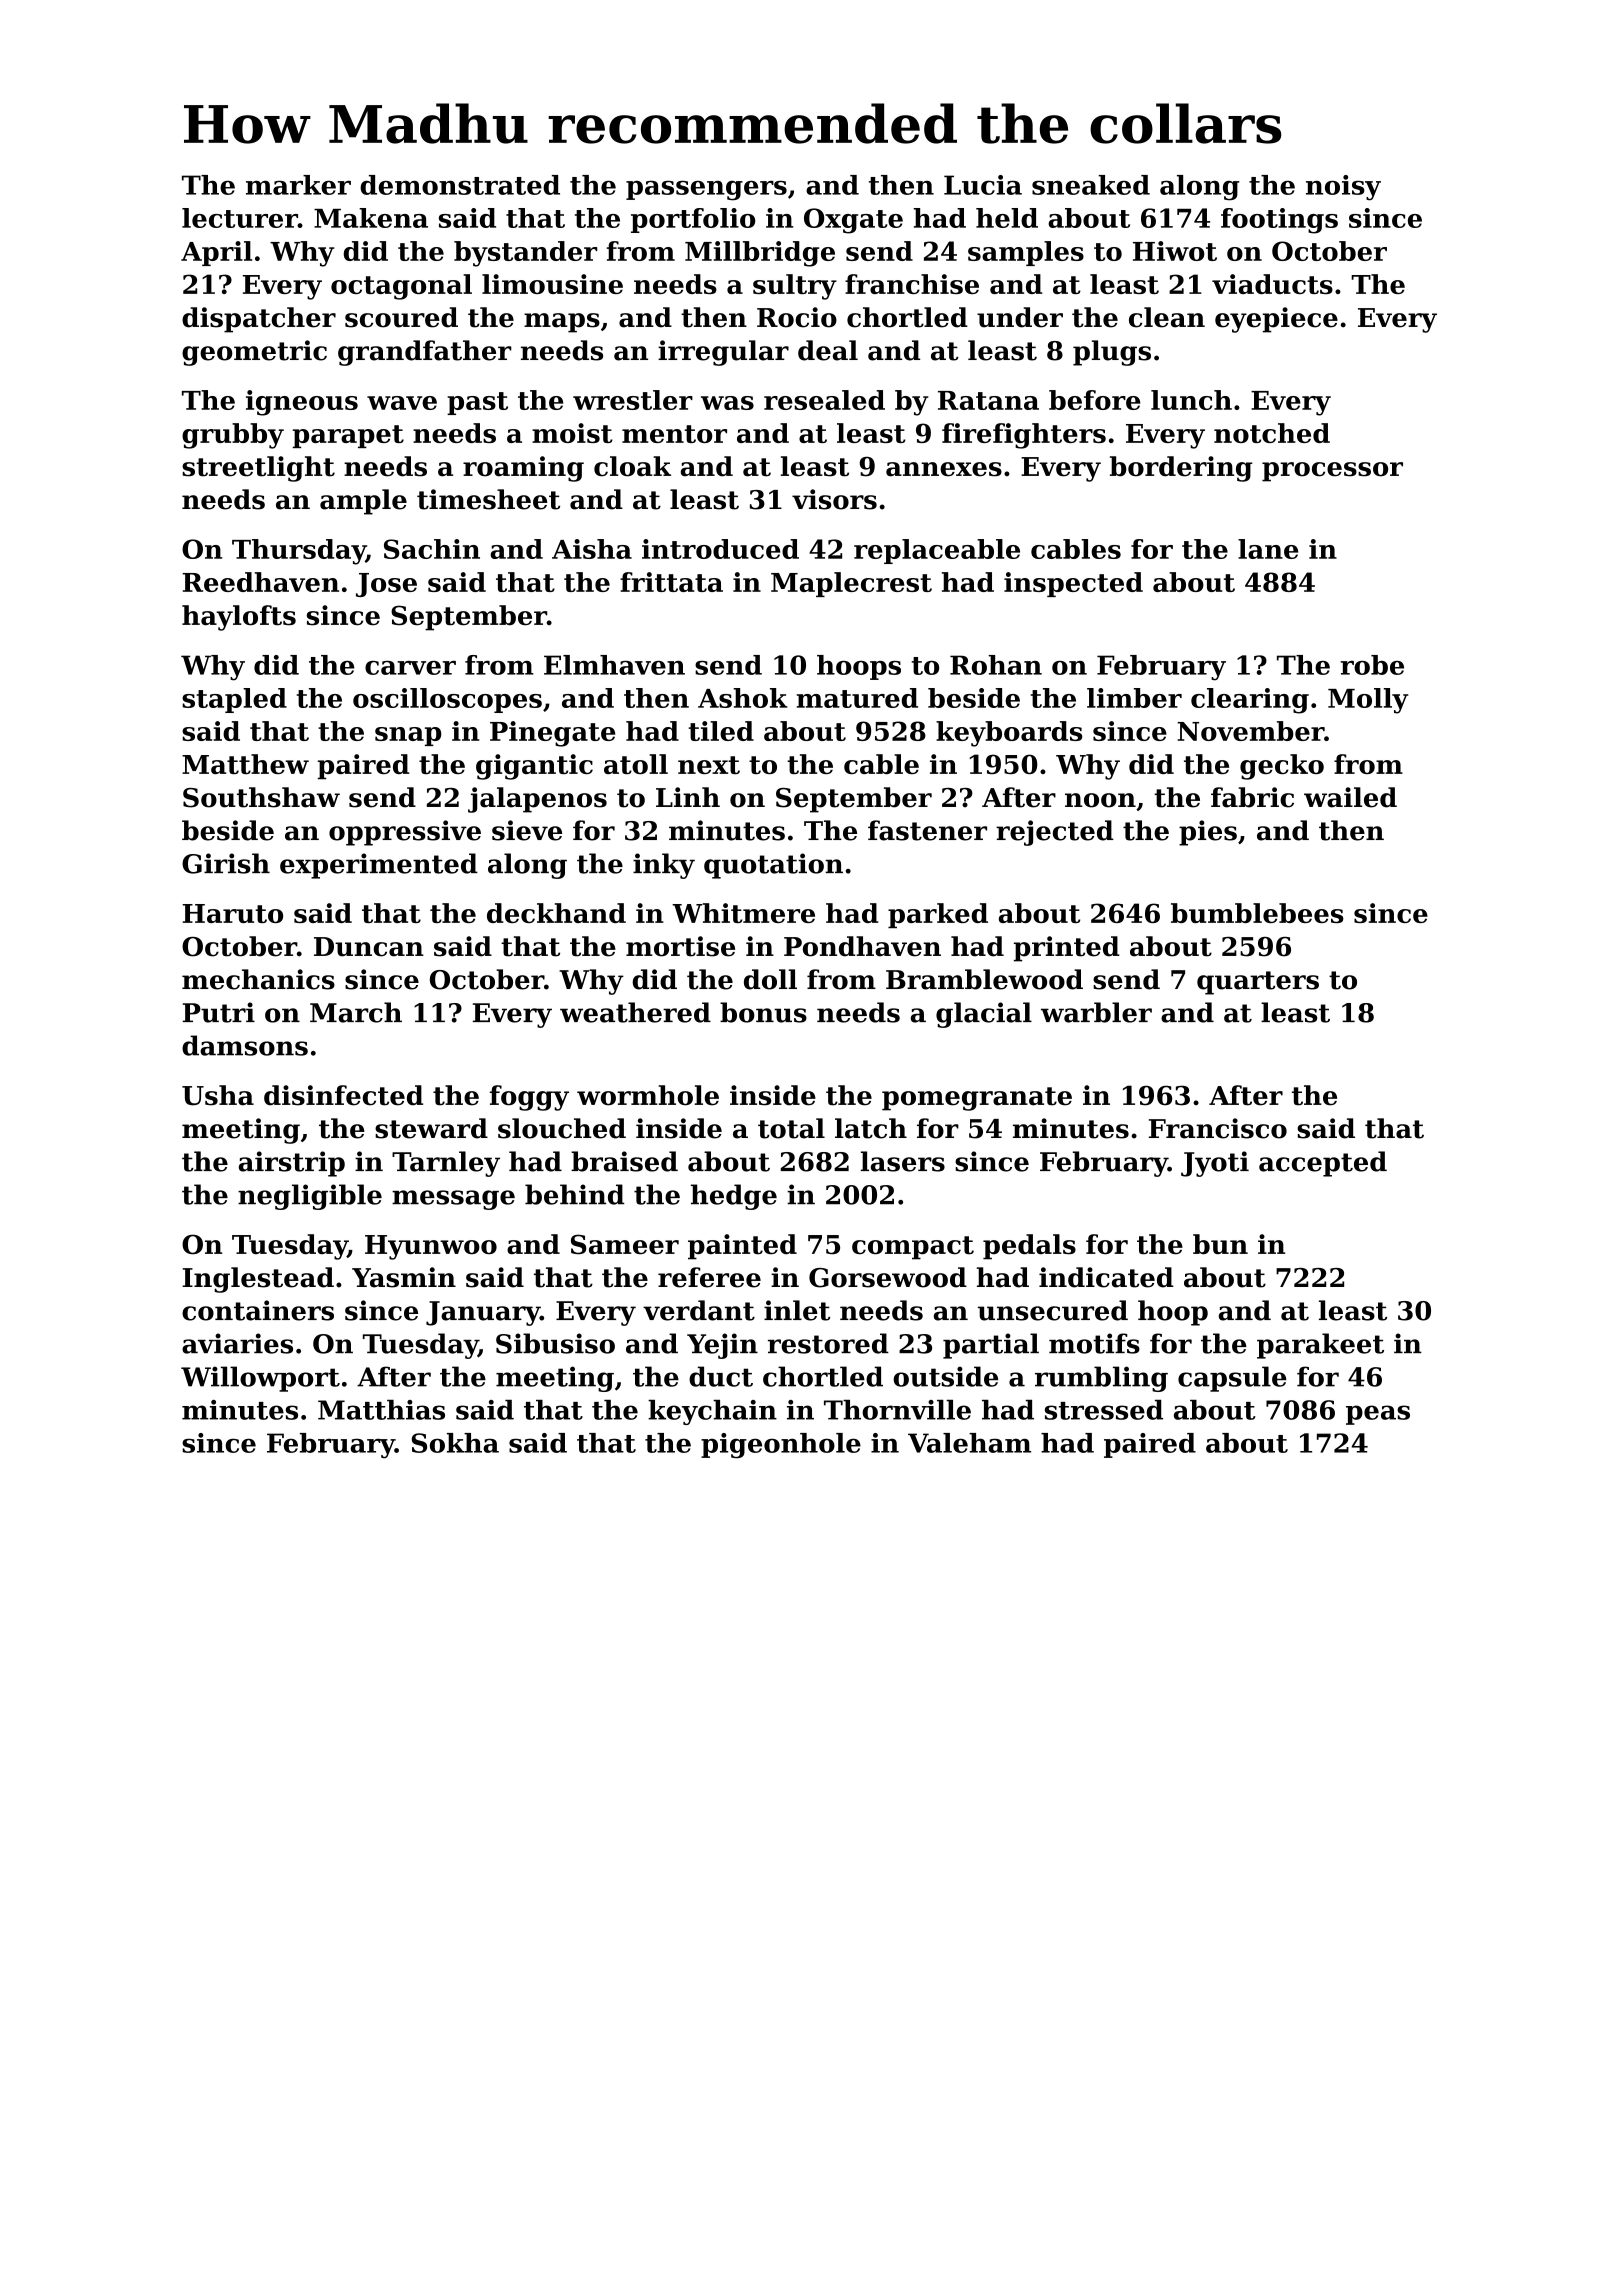  What do you see at coordinates (245, 764) in the screenshot?
I see `Matthew` at bounding box center [245, 764].
